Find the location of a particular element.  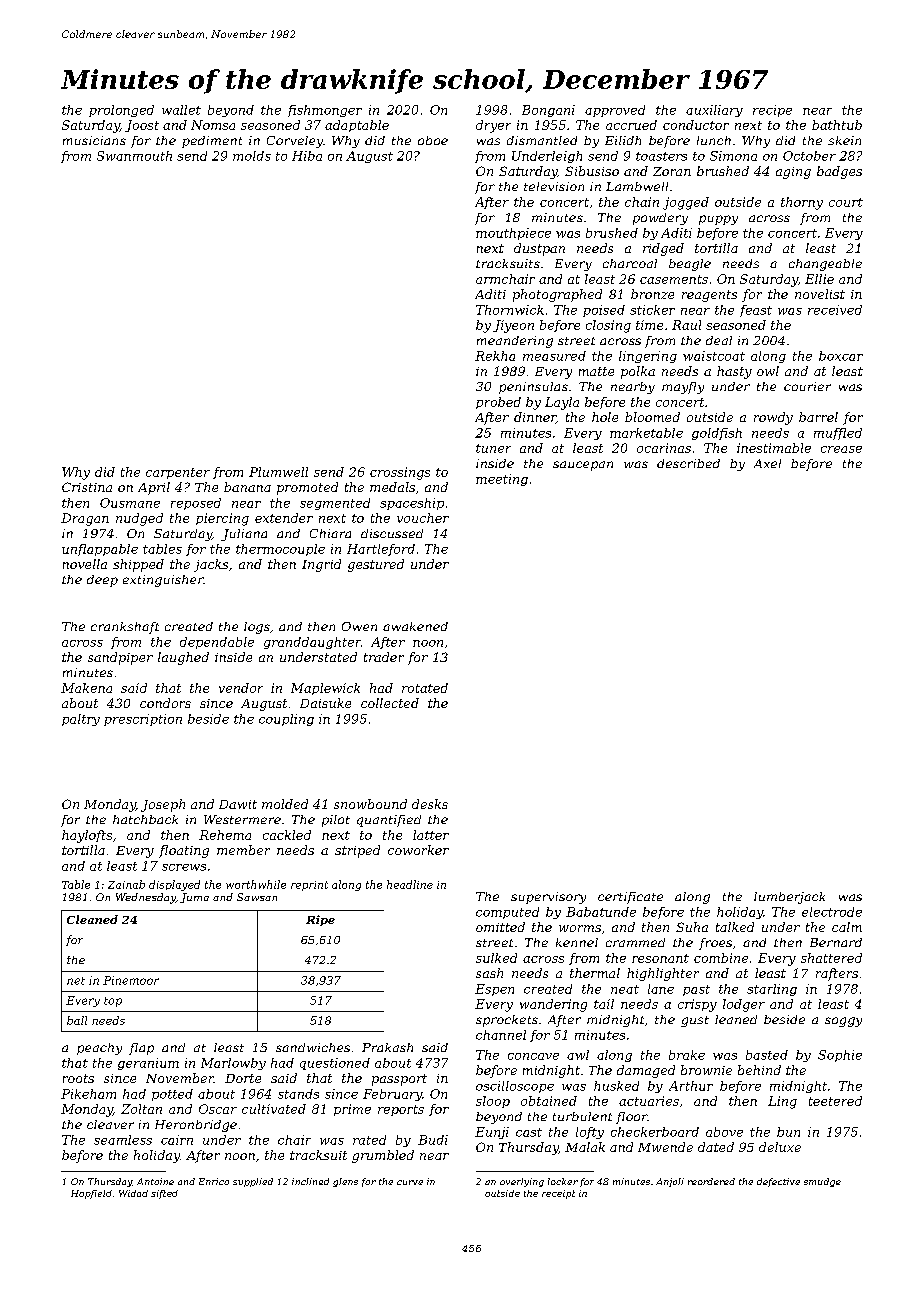

auxiliary is located at coordinates (714, 111).
